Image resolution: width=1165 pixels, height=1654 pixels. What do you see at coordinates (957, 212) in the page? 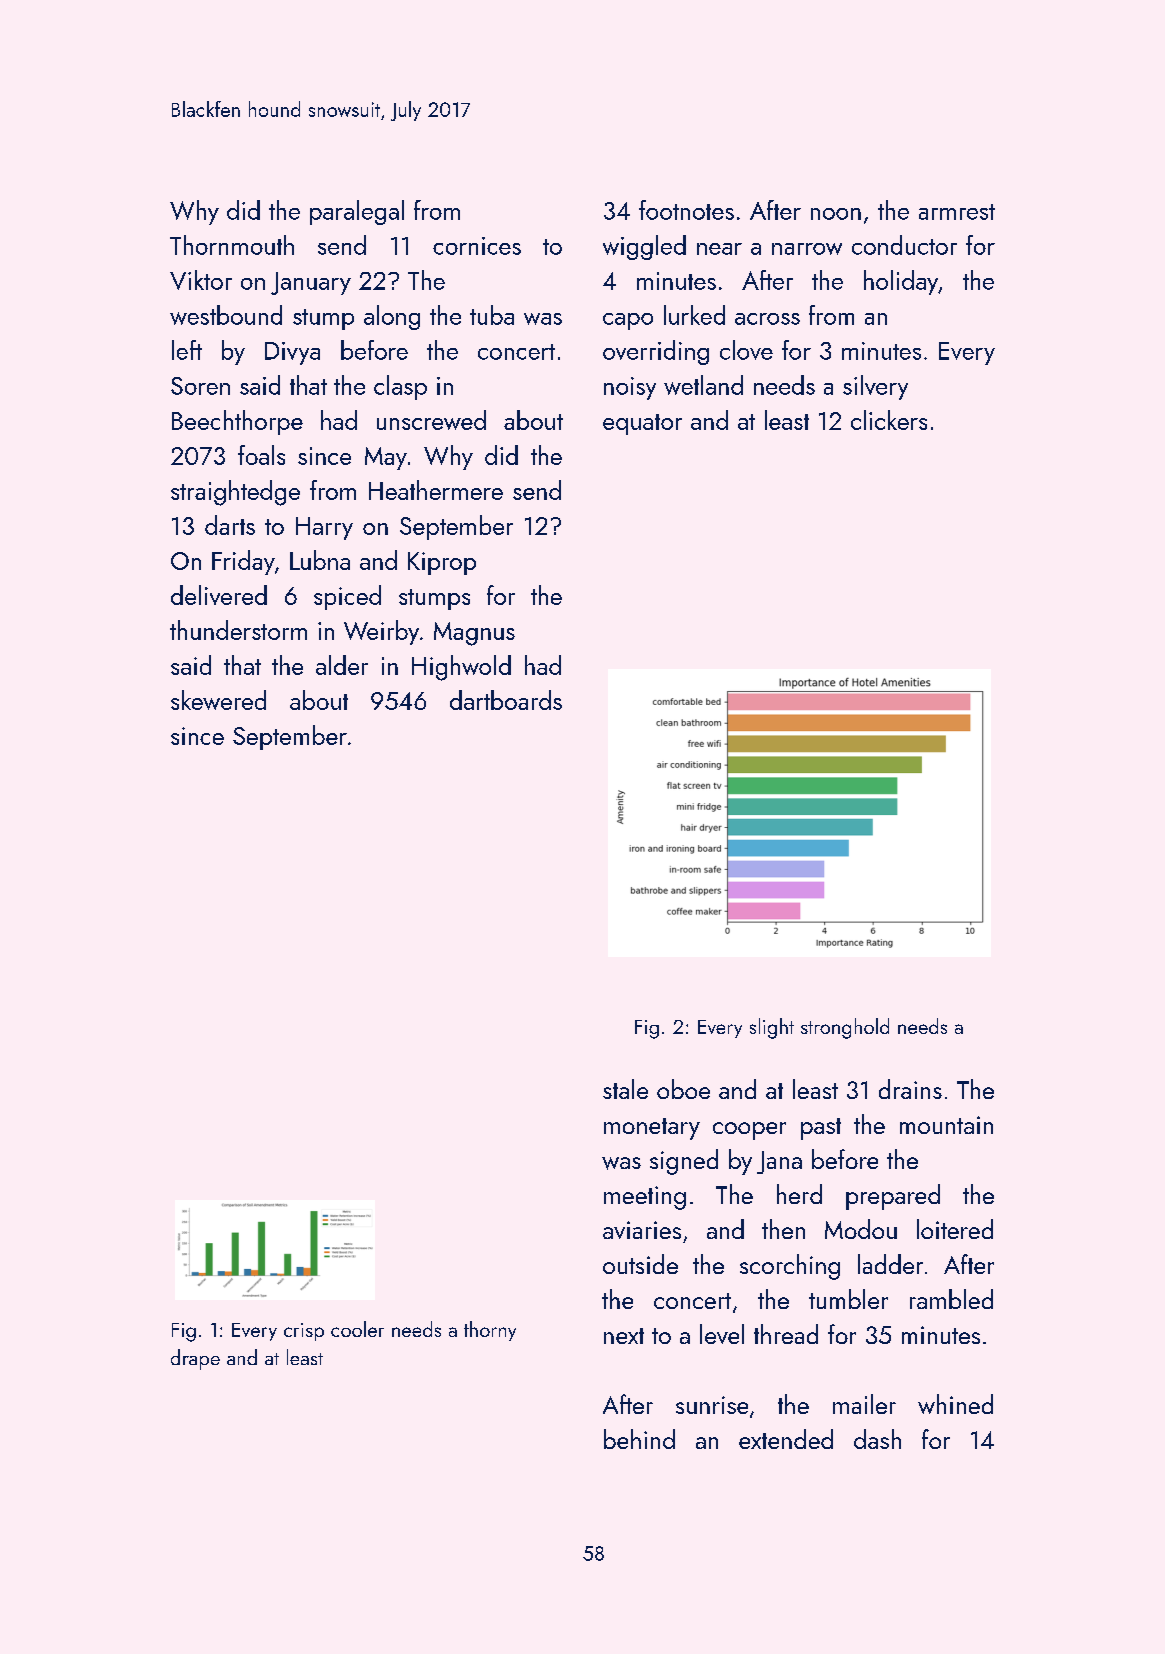
I see `armrest` at bounding box center [957, 212].
